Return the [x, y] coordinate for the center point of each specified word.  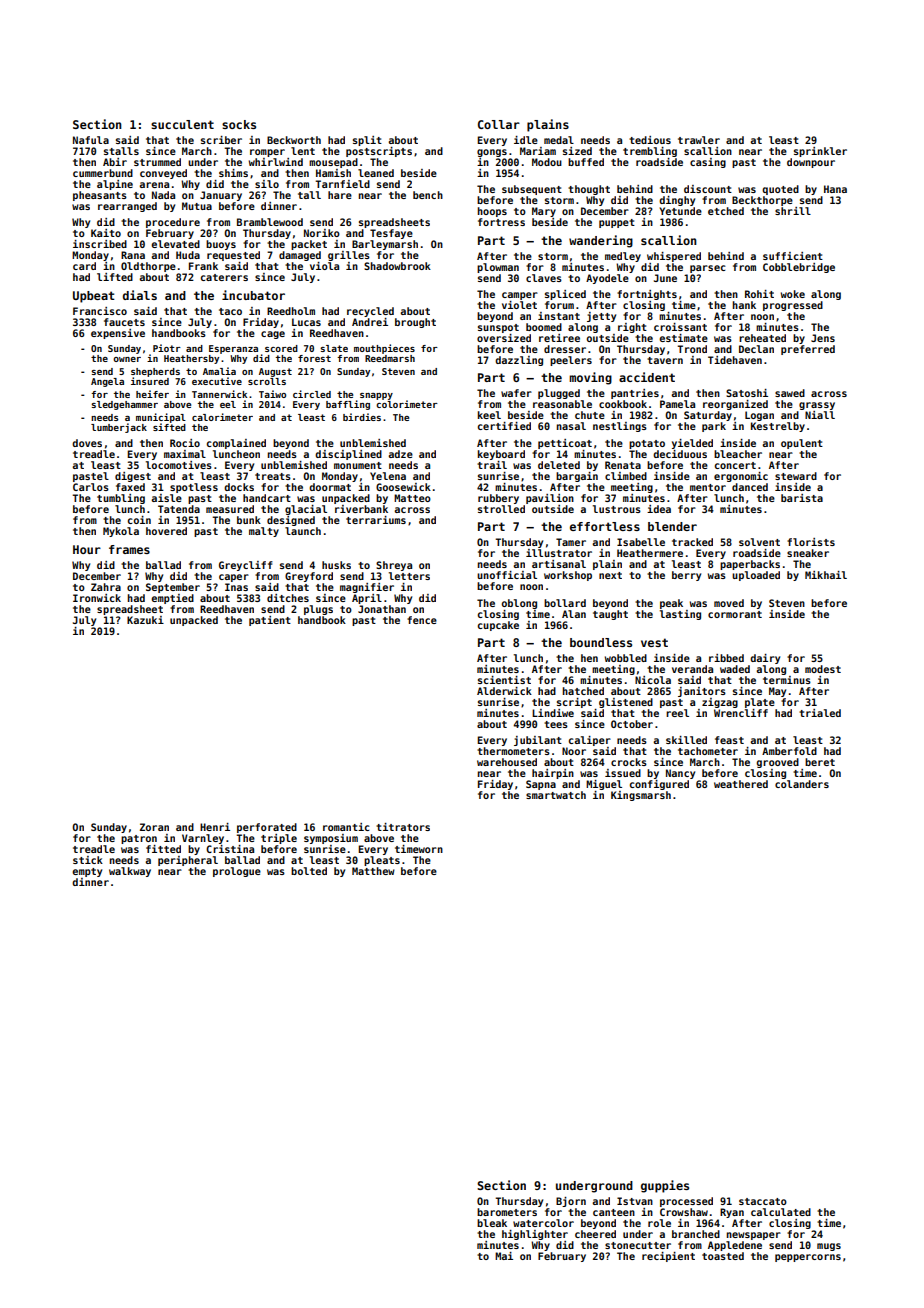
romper [267, 153]
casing [708, 163]
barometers [507, 1212]
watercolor [543, 1223]
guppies [665, 1186]
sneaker [808, 553]
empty [87, 872]
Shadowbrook [397, 266]
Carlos [91, 487]
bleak [492, 1223]
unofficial [507, 575]
